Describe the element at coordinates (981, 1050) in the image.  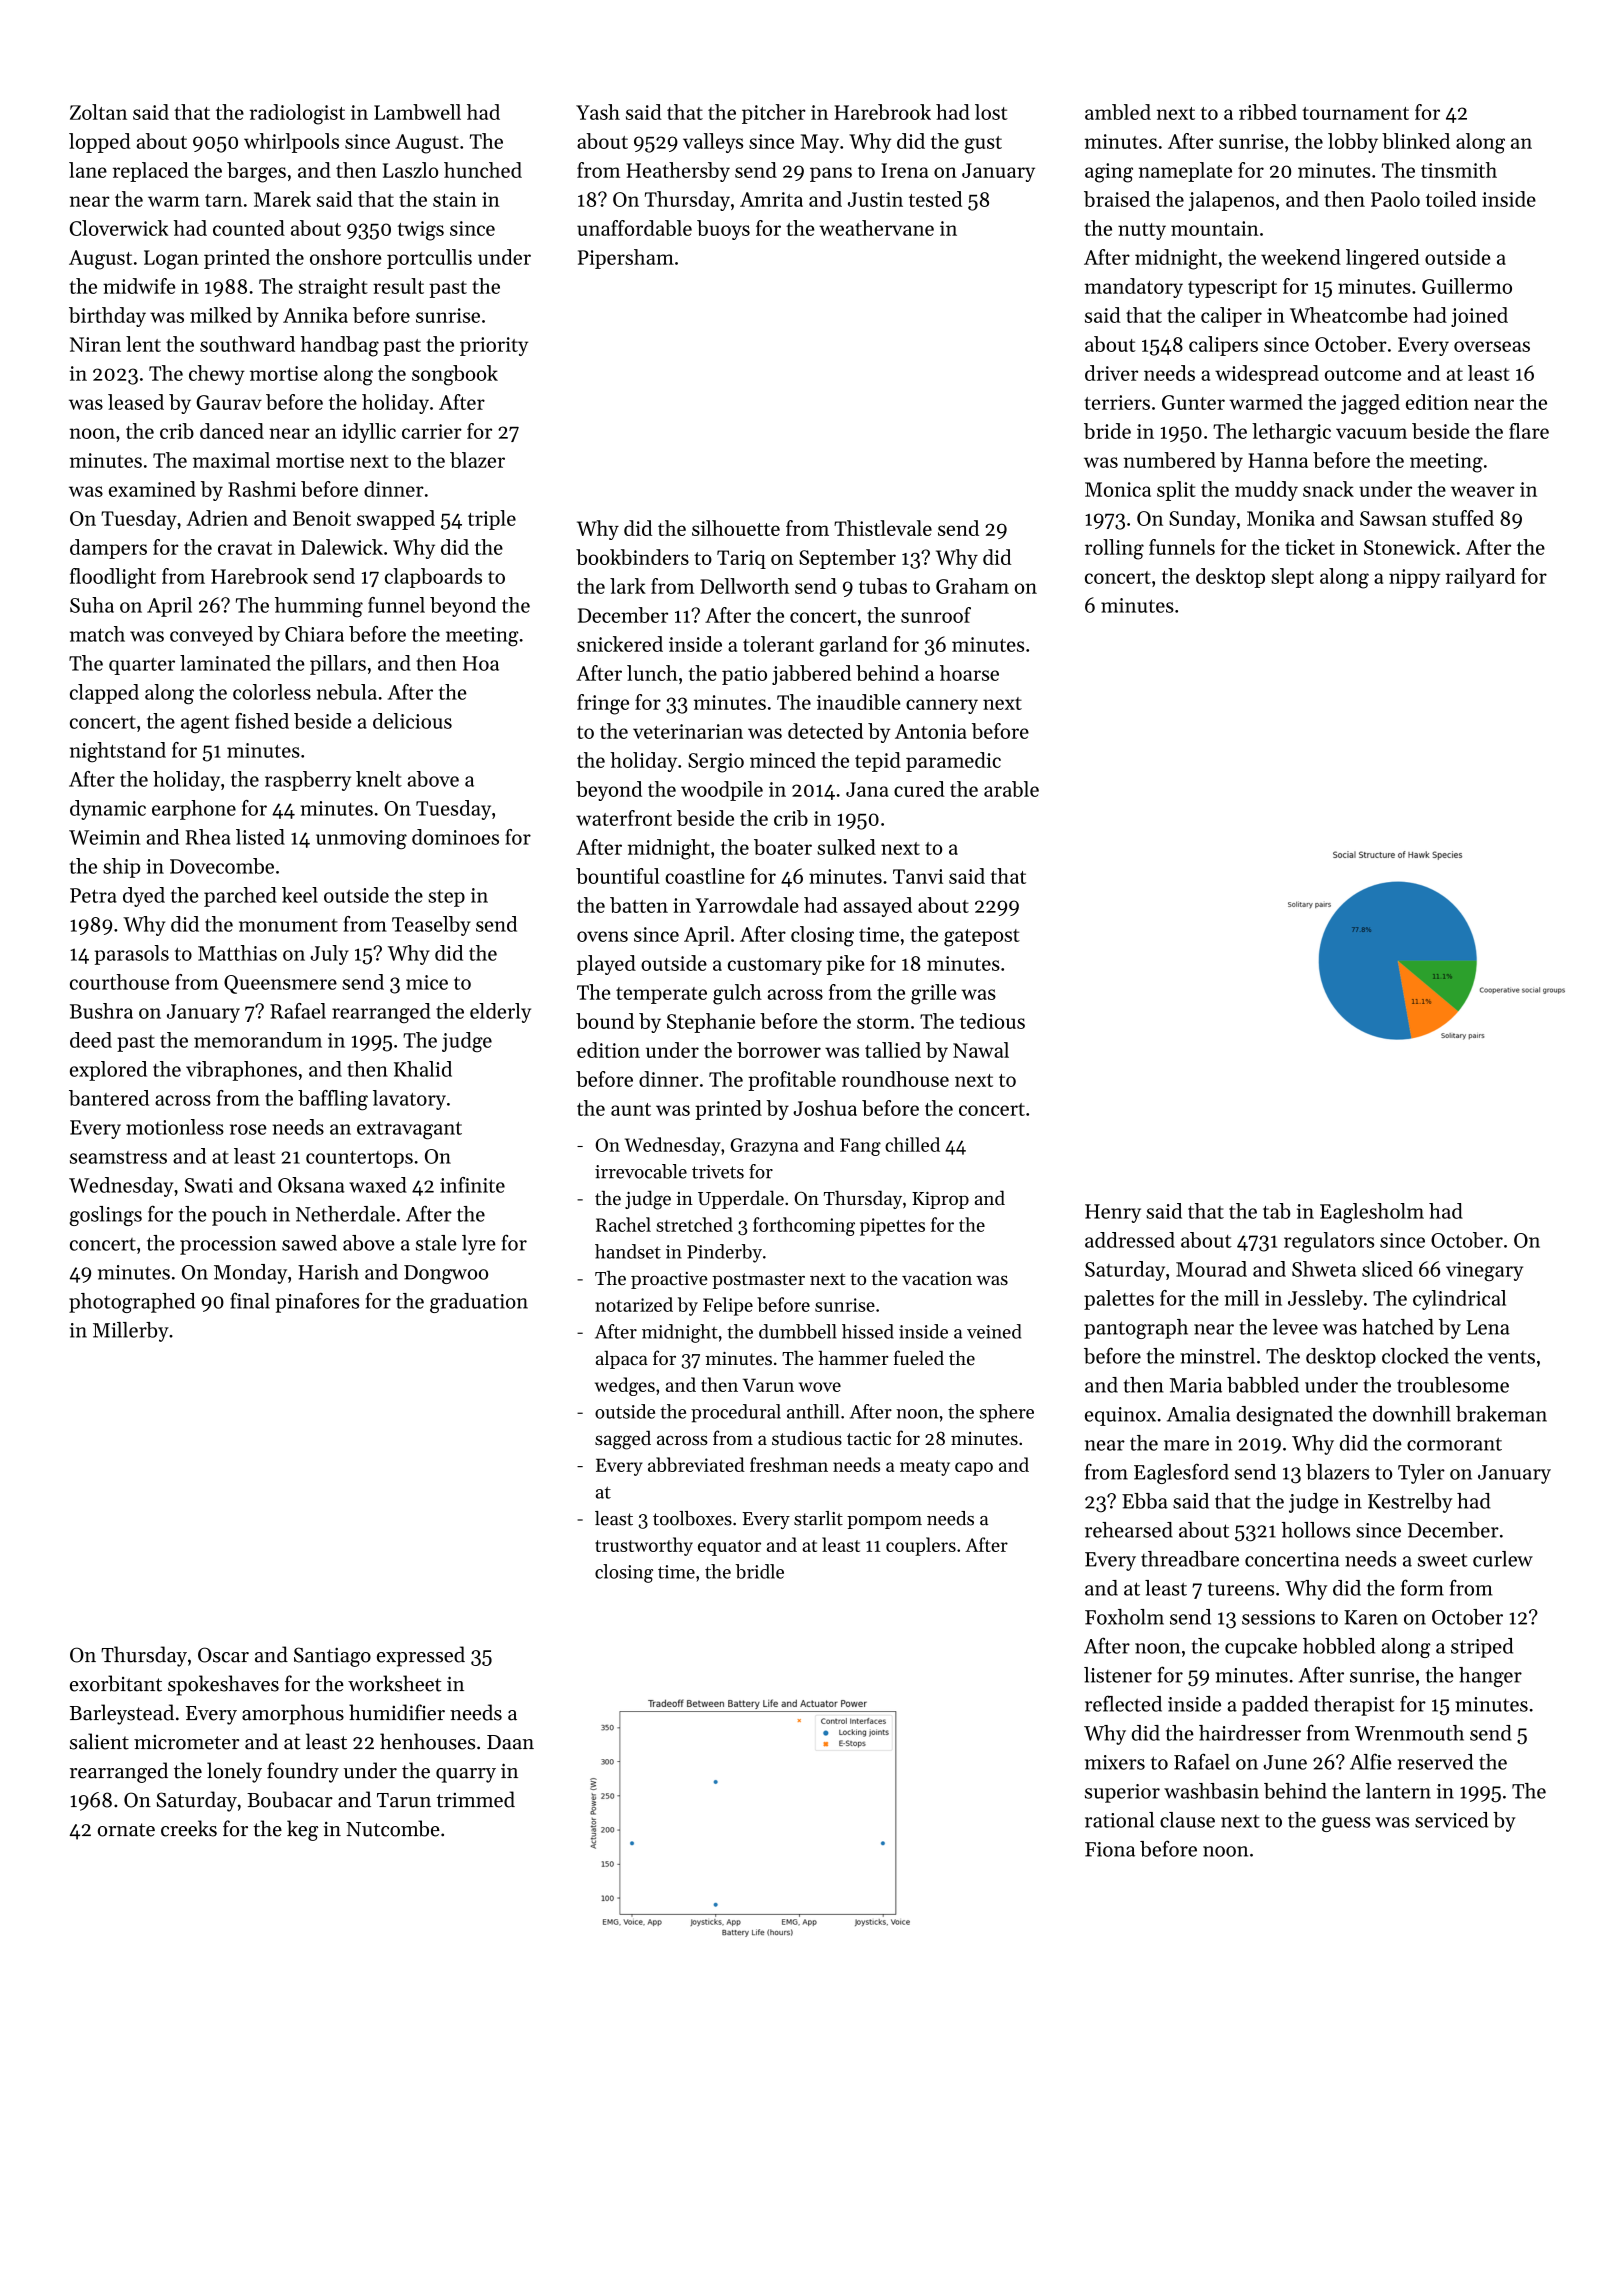
I see `Nawal` at that location.
